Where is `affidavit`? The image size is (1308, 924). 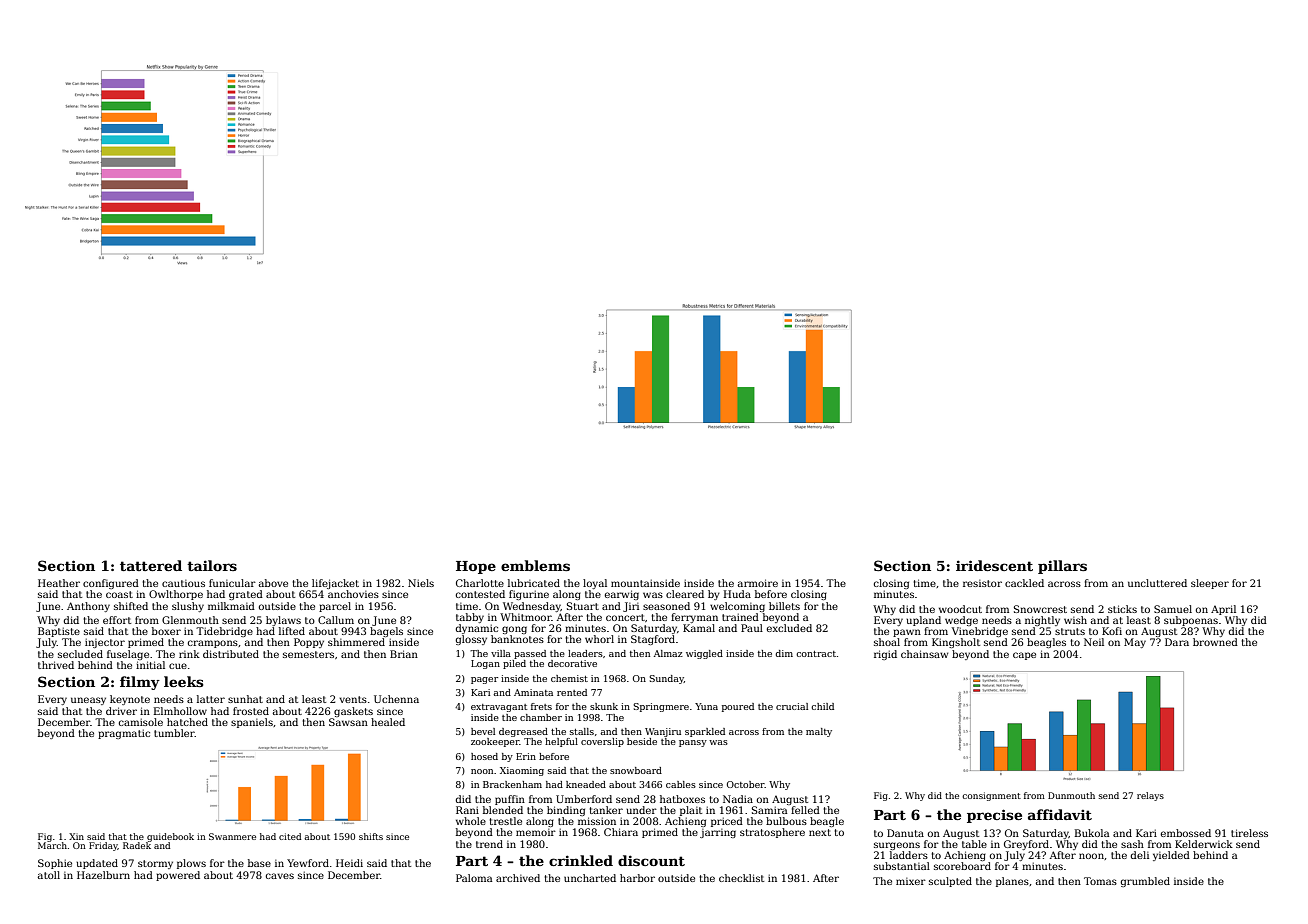 affidavit is located at coordinates (1060, 814).
